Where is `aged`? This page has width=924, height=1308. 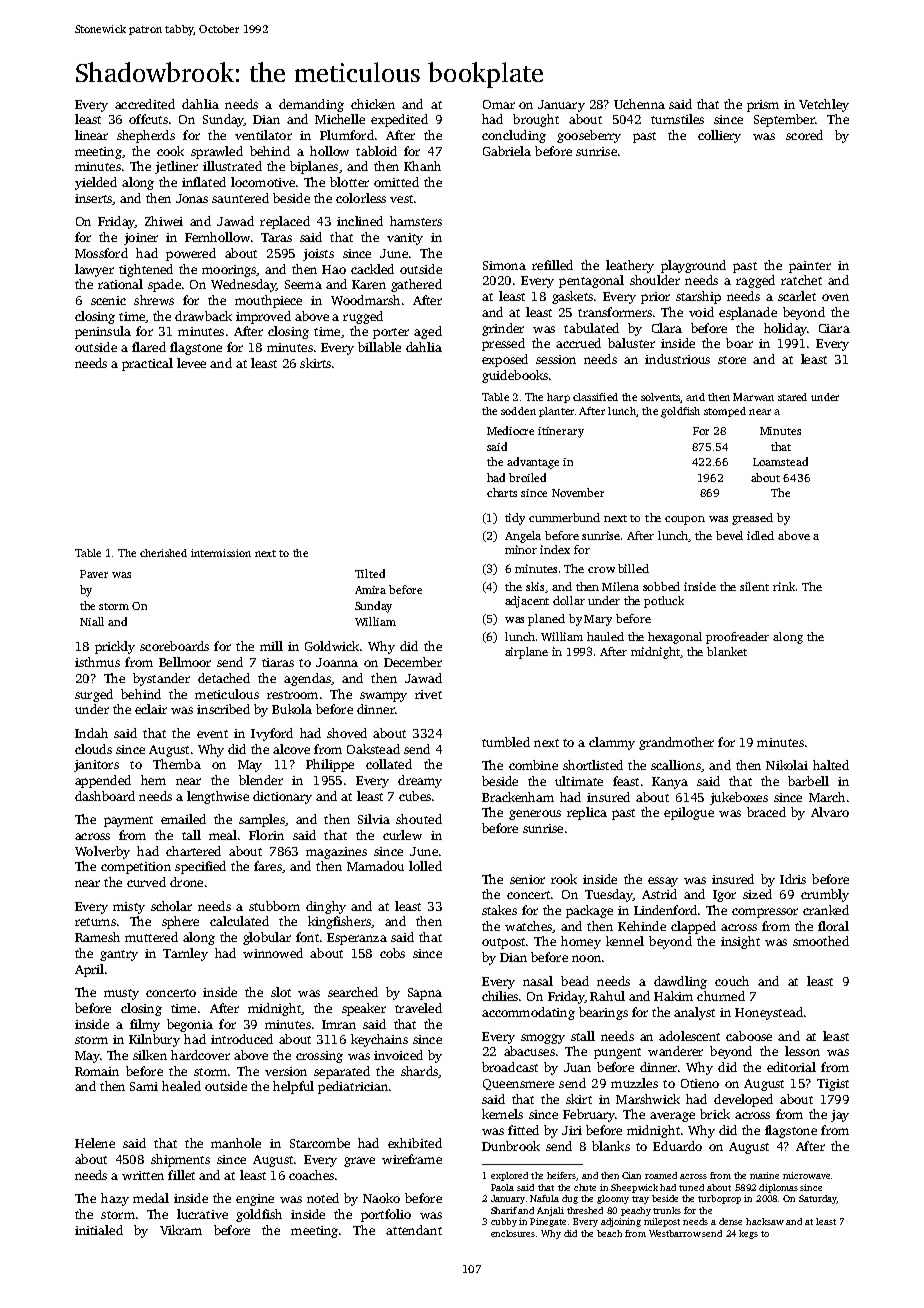 aged is located at coordinates (428, 332).
